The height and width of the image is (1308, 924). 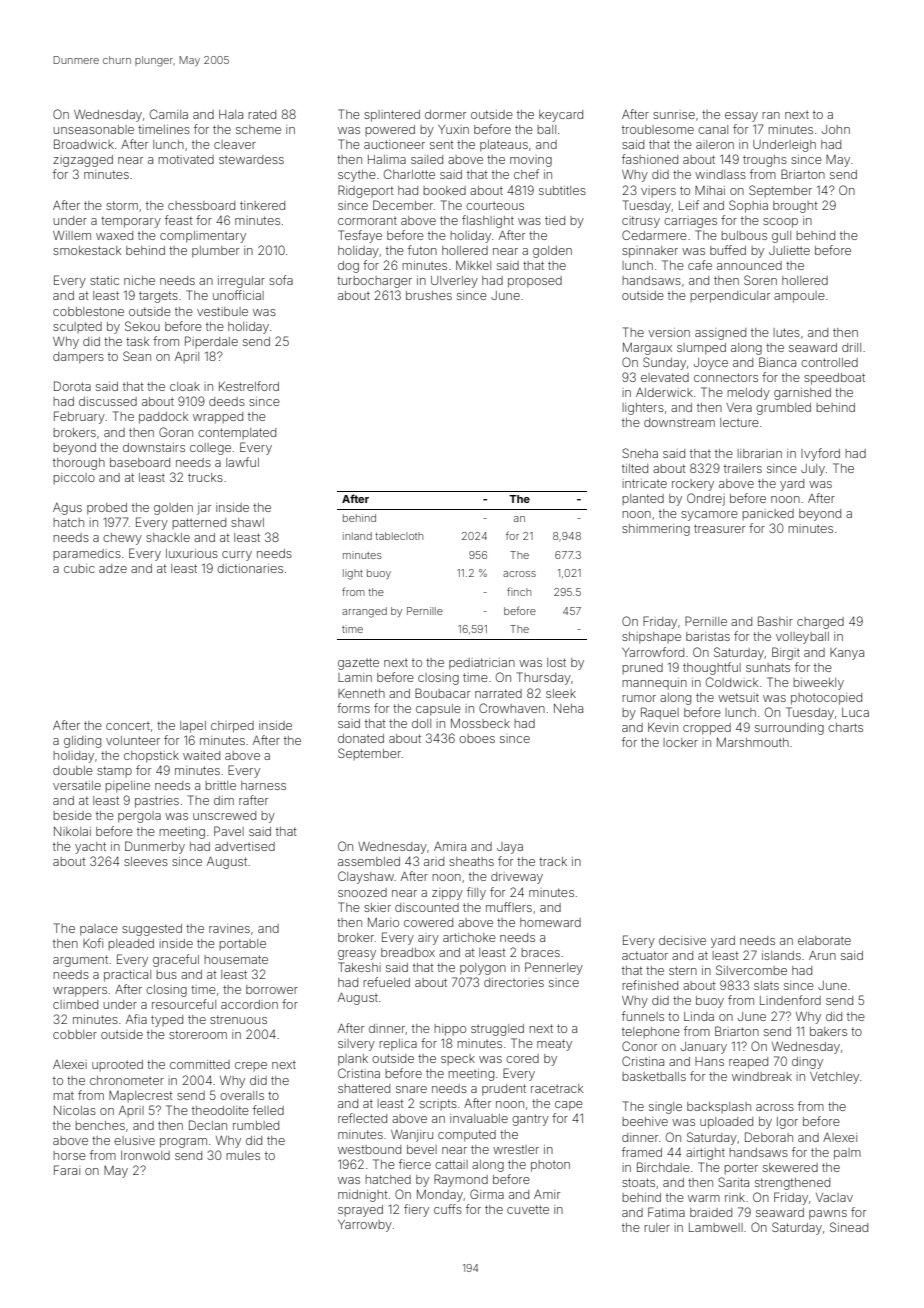 What do you see at coordinates (713, 129) in the image?
I see `canal` at bounding box center [713, 129].
